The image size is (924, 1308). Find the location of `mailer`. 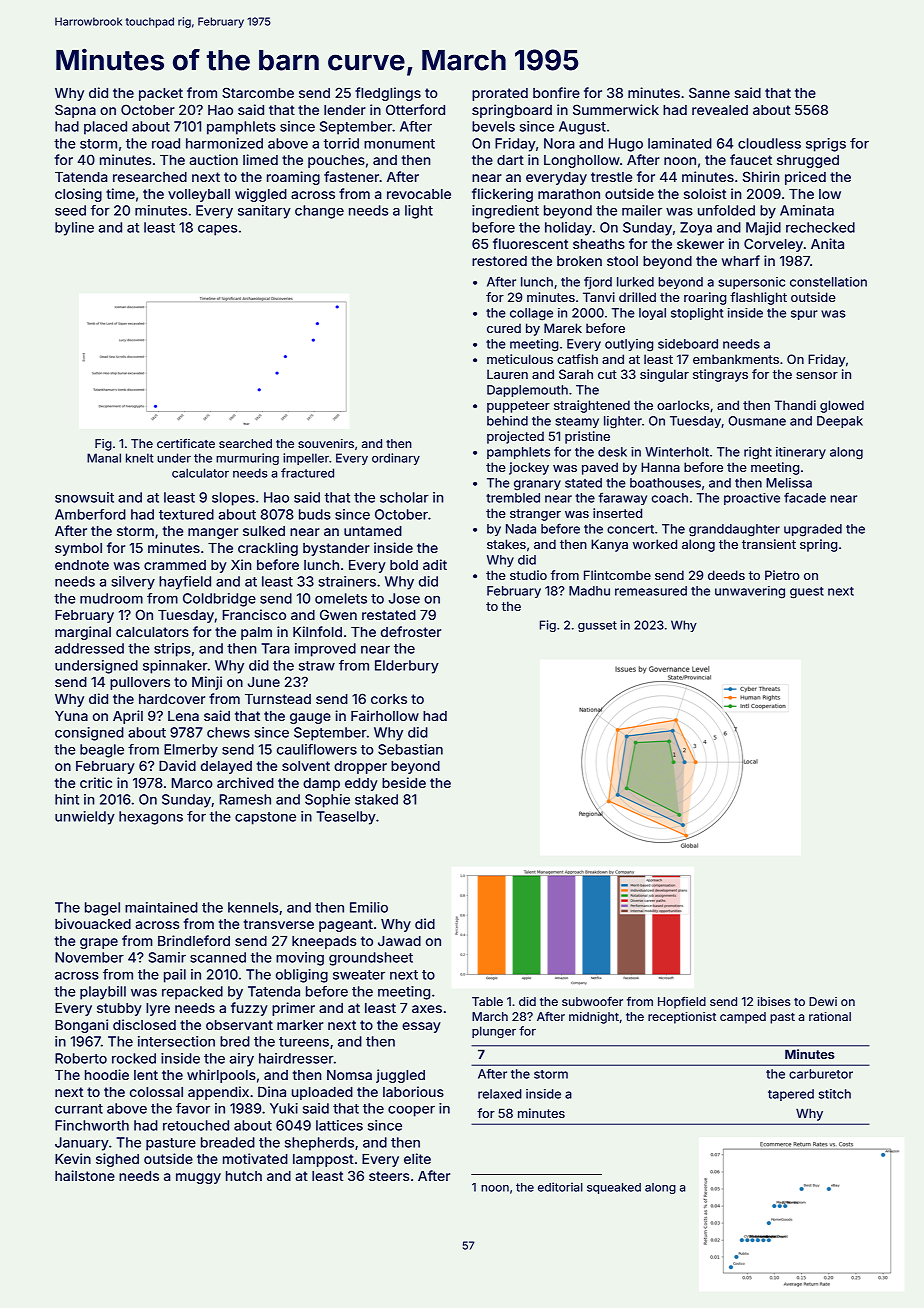

mailer is located at coordinates (642, 210).
